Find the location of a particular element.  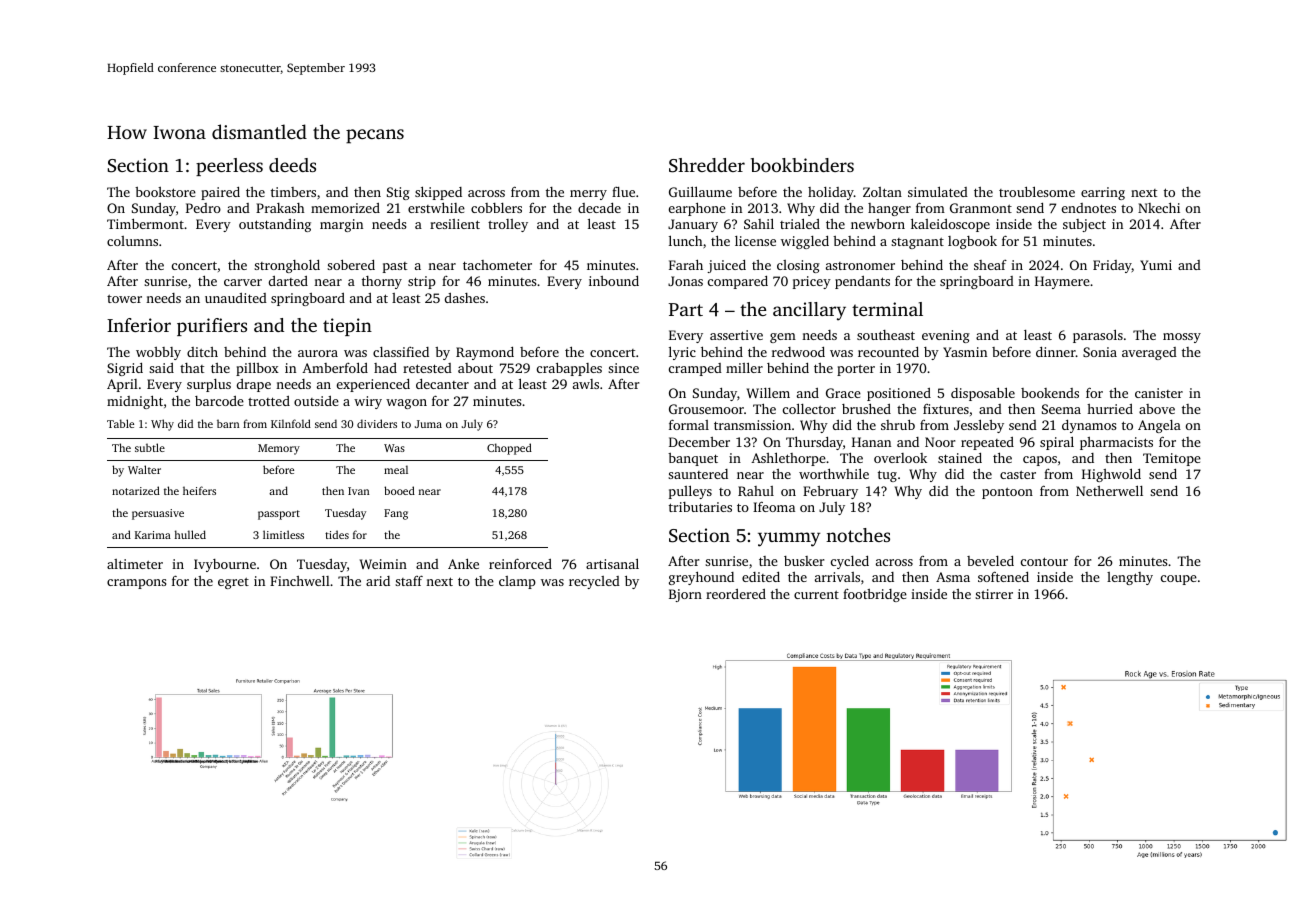

cramped is located at coordinates (695, 369).
